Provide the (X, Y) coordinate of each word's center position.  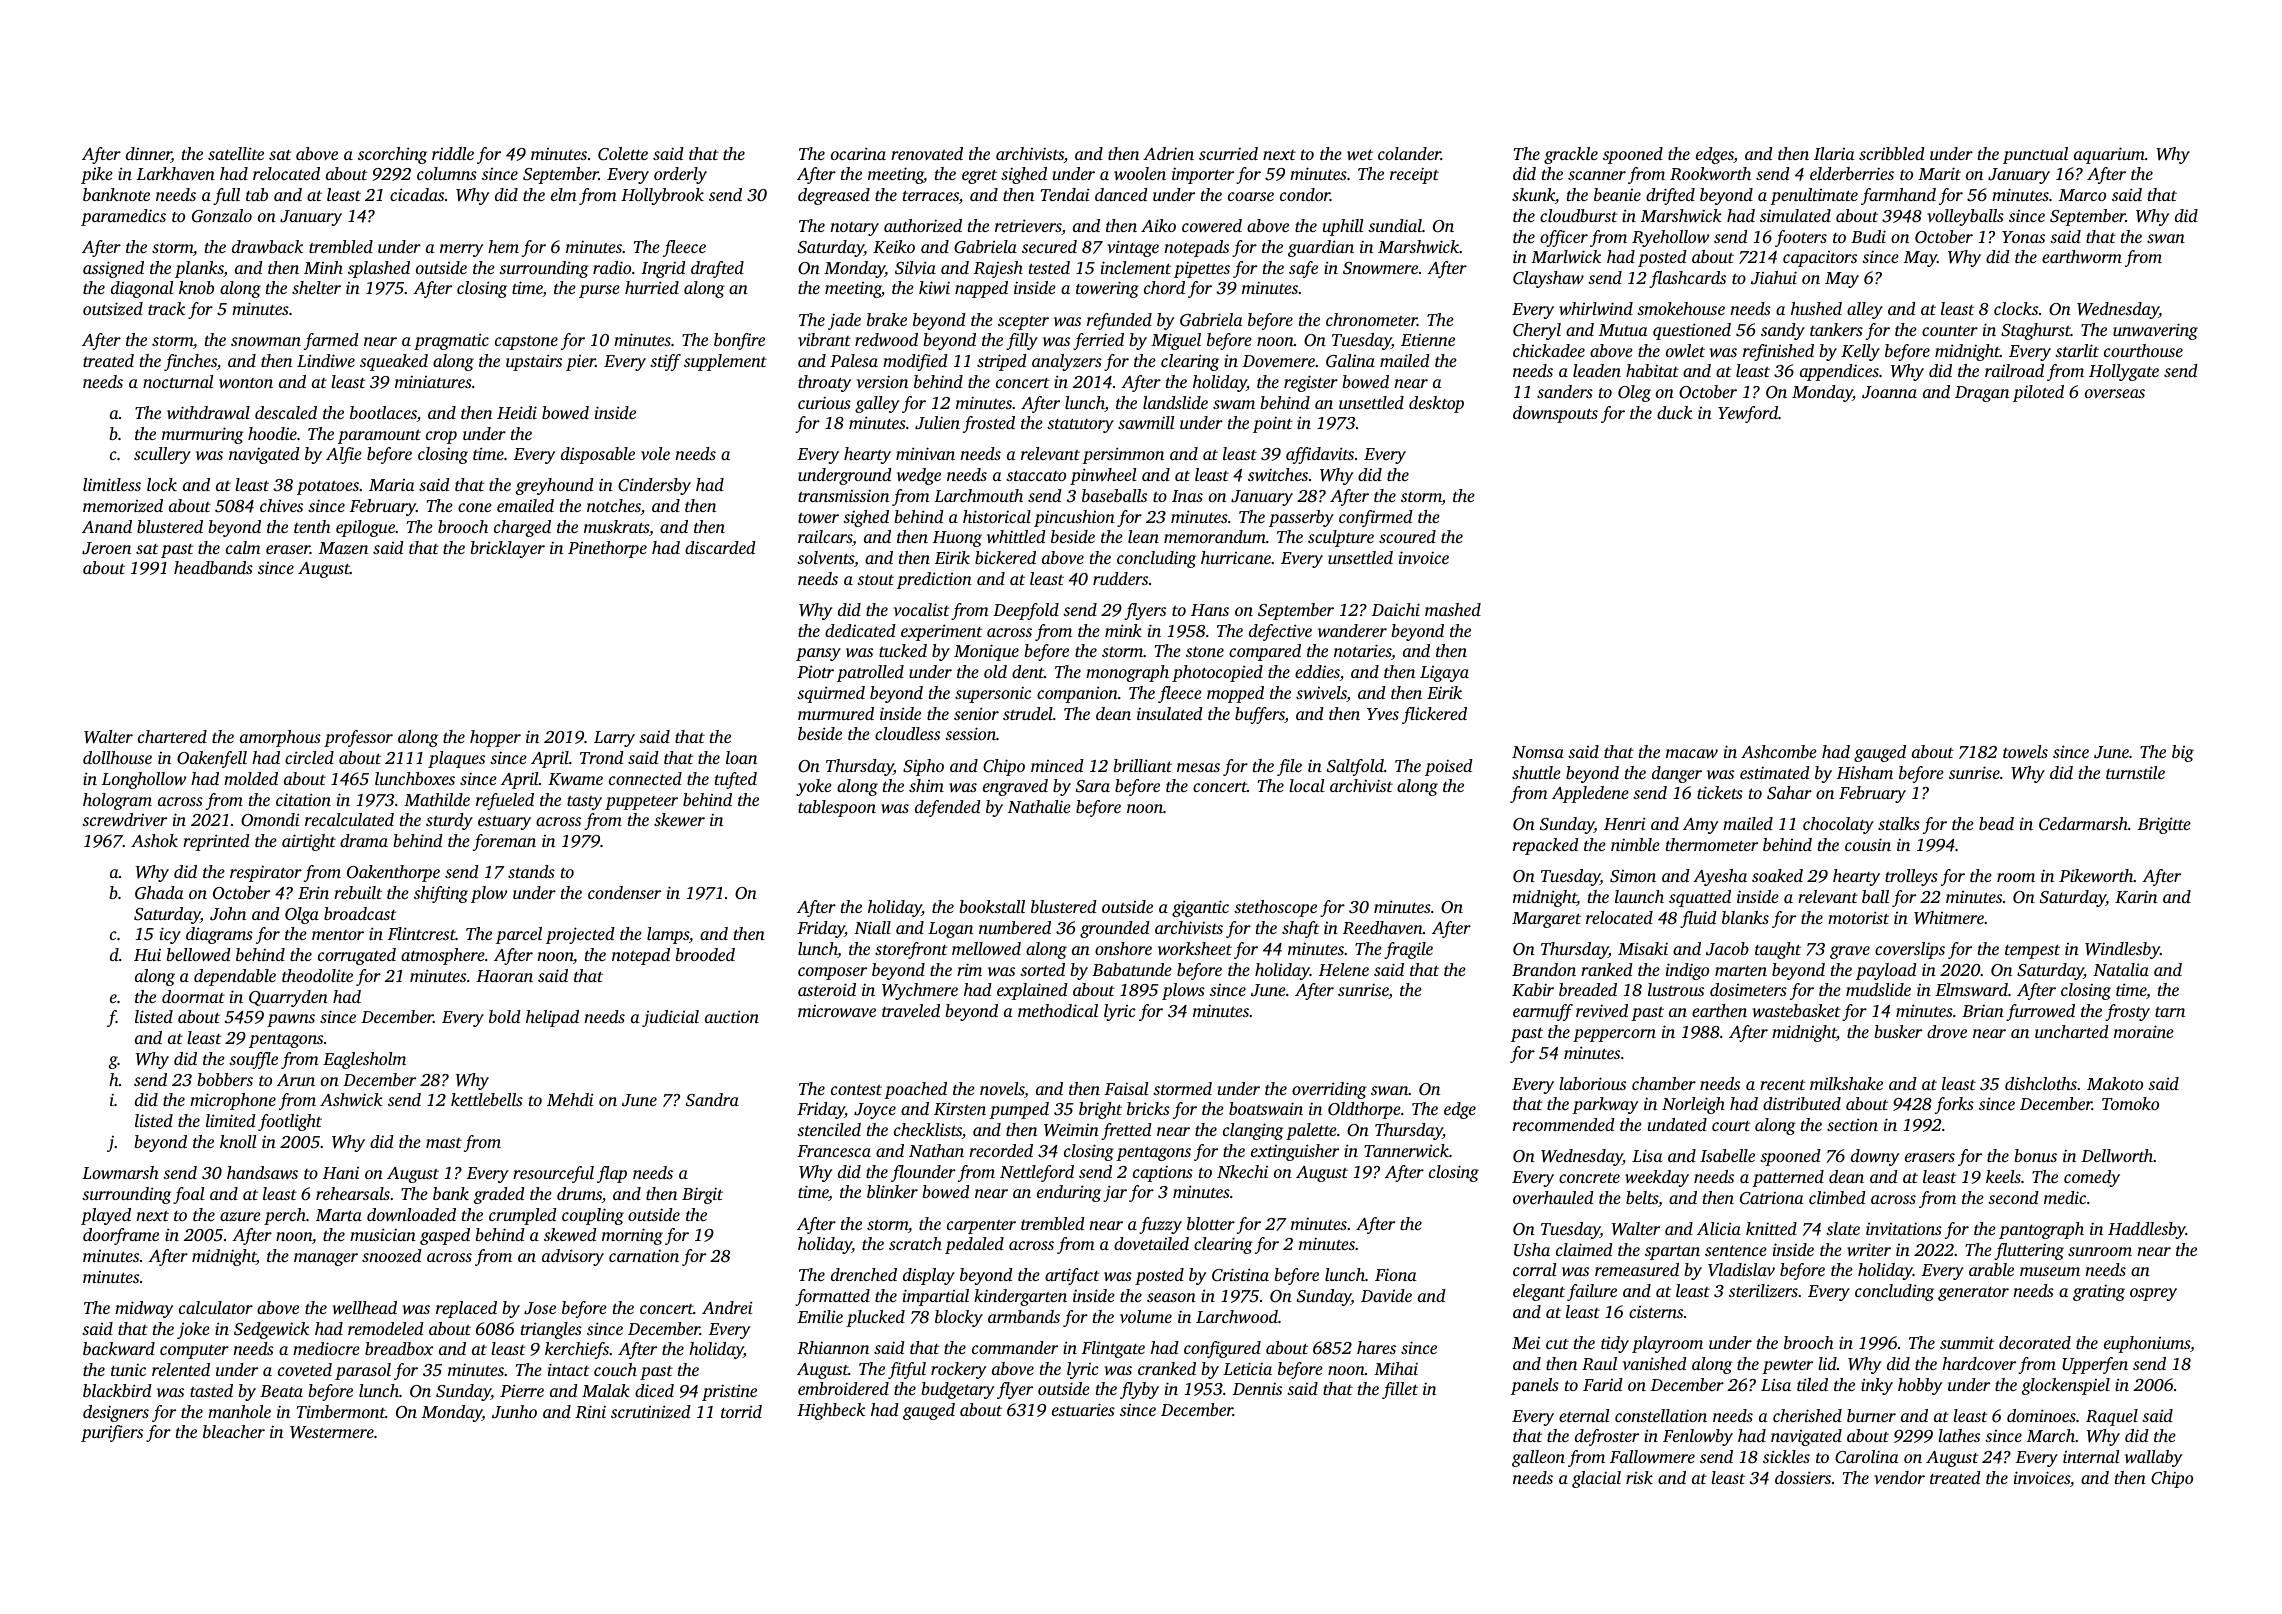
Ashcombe (1779, 751)
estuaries (1083, 1409)
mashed (1453, 609)
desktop (1436, 404)
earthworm (2082, 256)
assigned (113, 269)
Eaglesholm (364, 1060)
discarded (720, 547)
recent (1782, 1085)
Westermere (332, 1432)
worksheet (1195, 948)
